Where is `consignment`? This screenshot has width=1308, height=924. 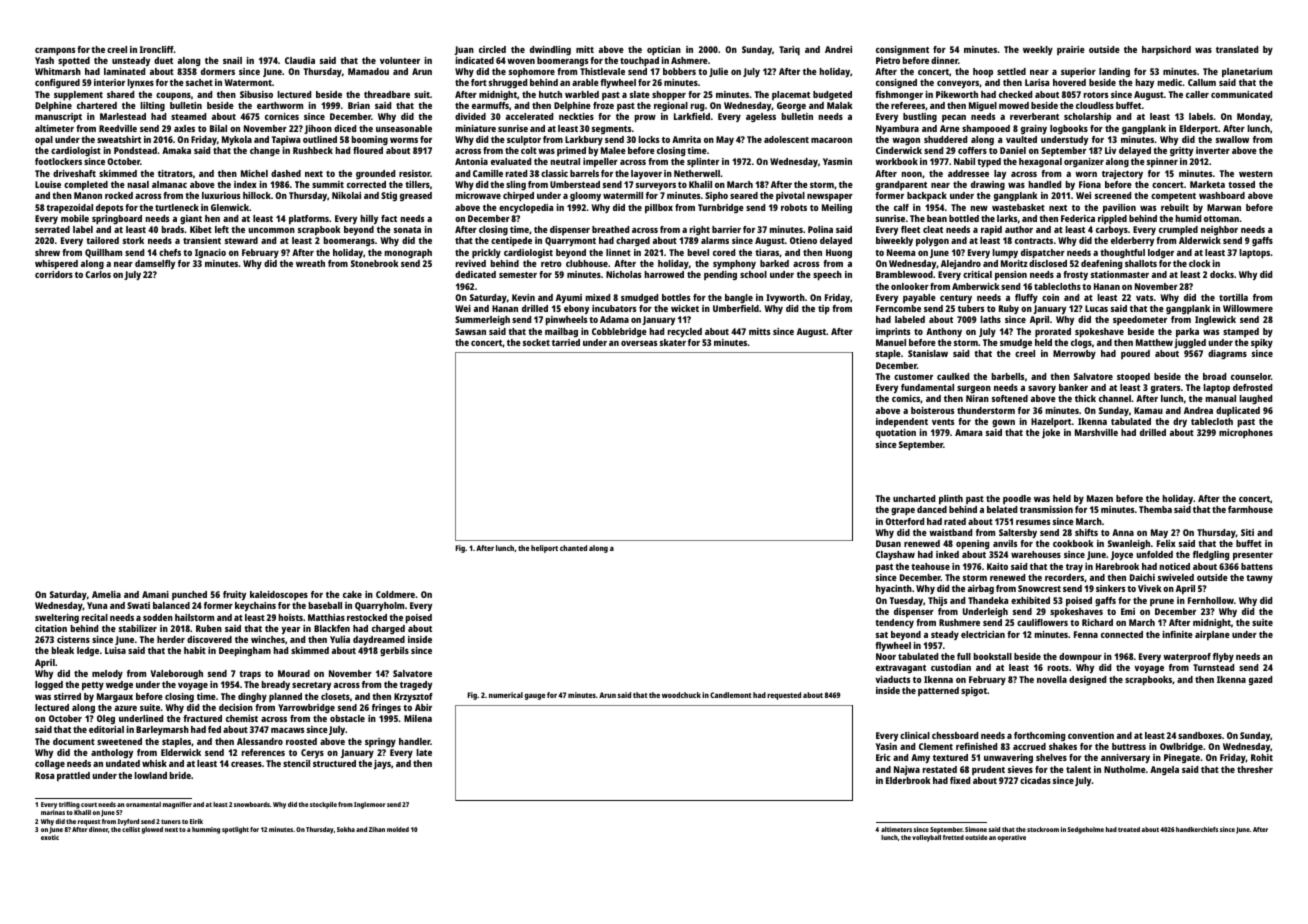
consignment is located at coordinates (902, 50).
